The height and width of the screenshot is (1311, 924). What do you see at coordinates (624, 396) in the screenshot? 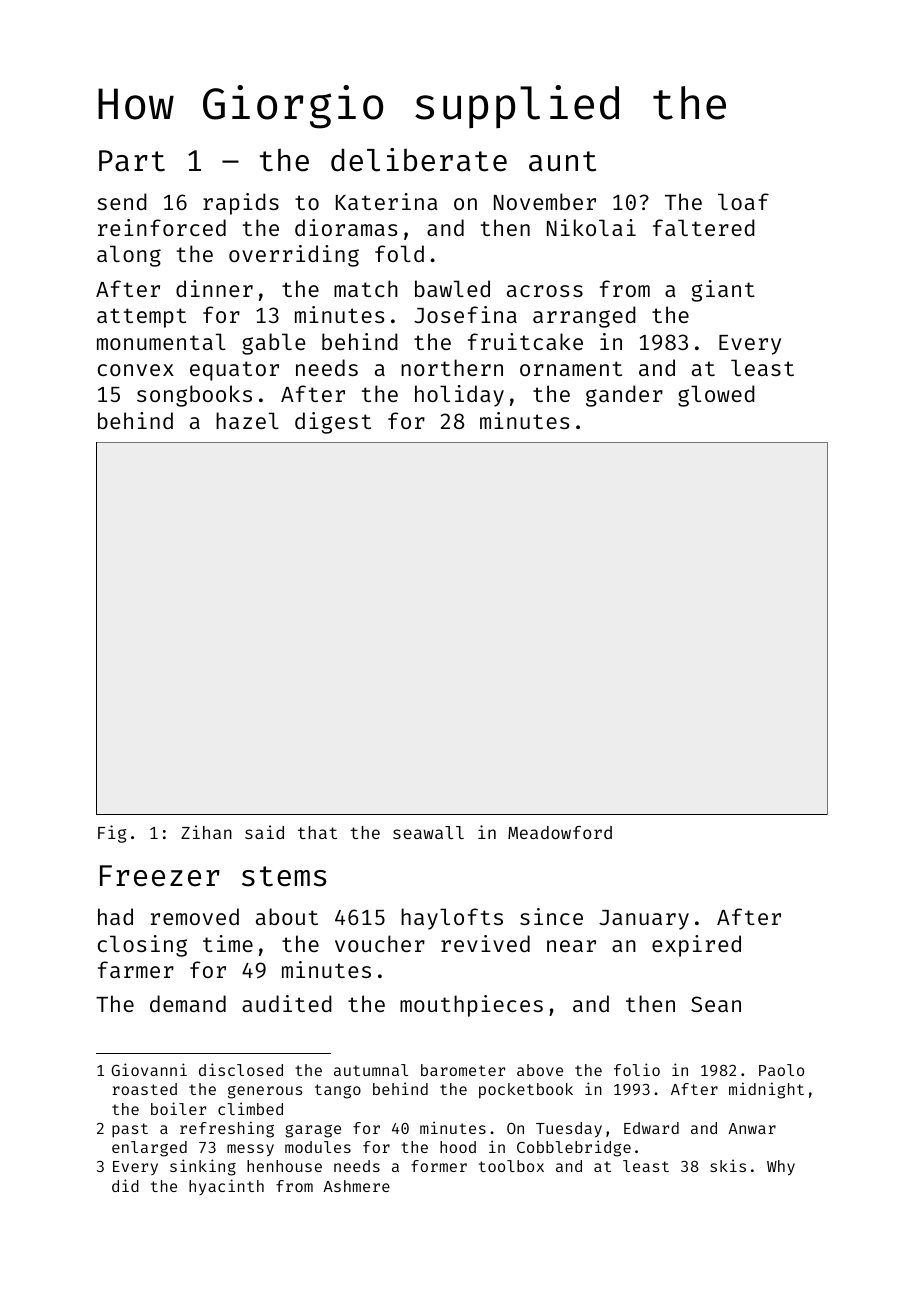
I see `gander` at bounding box center [624, 396].
